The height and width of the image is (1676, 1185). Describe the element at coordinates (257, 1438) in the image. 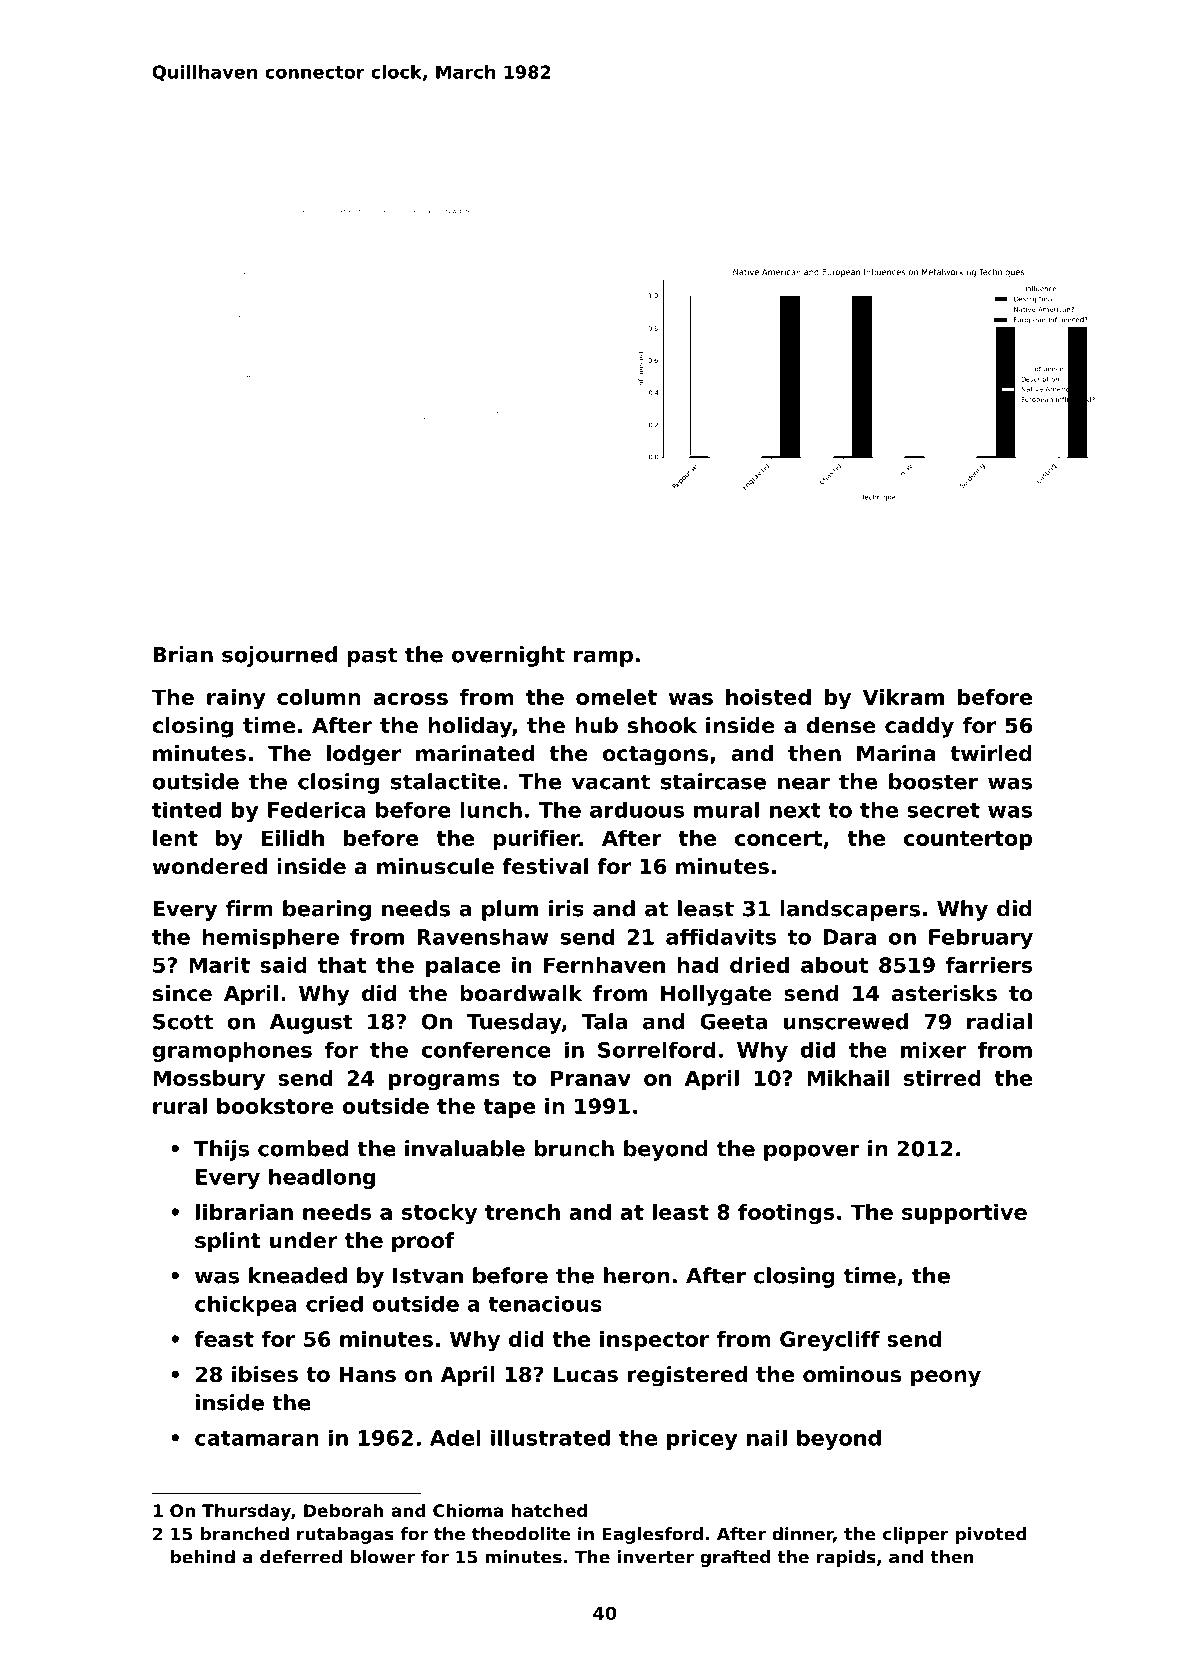

I see `catamaran` at that location.
